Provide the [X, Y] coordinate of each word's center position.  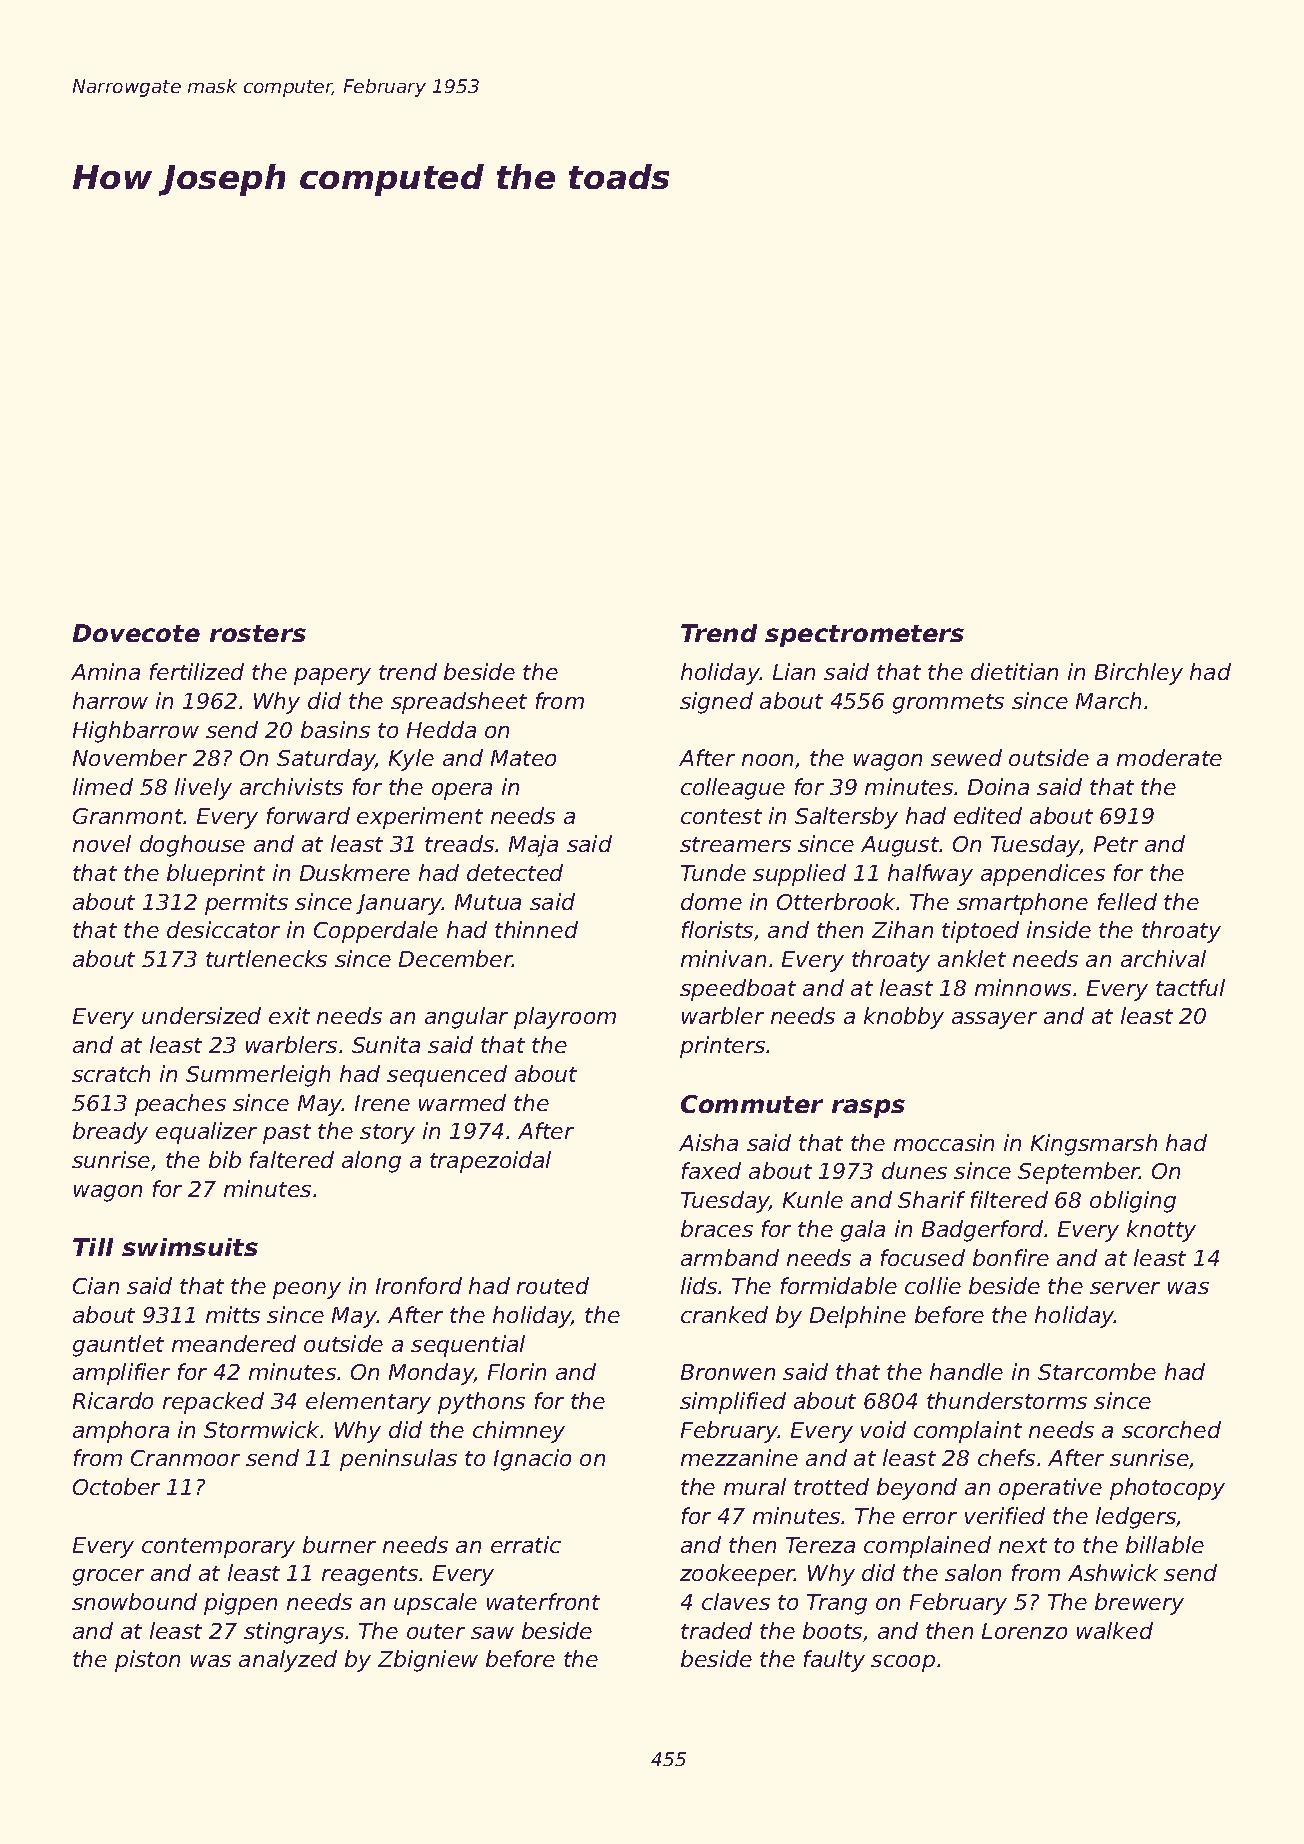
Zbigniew [428, 1661]
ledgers [1136, 1518]
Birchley [1139, 674]
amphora [121, 1432]
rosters [258, 633]
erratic [526, 1544]
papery [332, 676]
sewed [966, 757]
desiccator [223, 929]
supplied [799, 875]
